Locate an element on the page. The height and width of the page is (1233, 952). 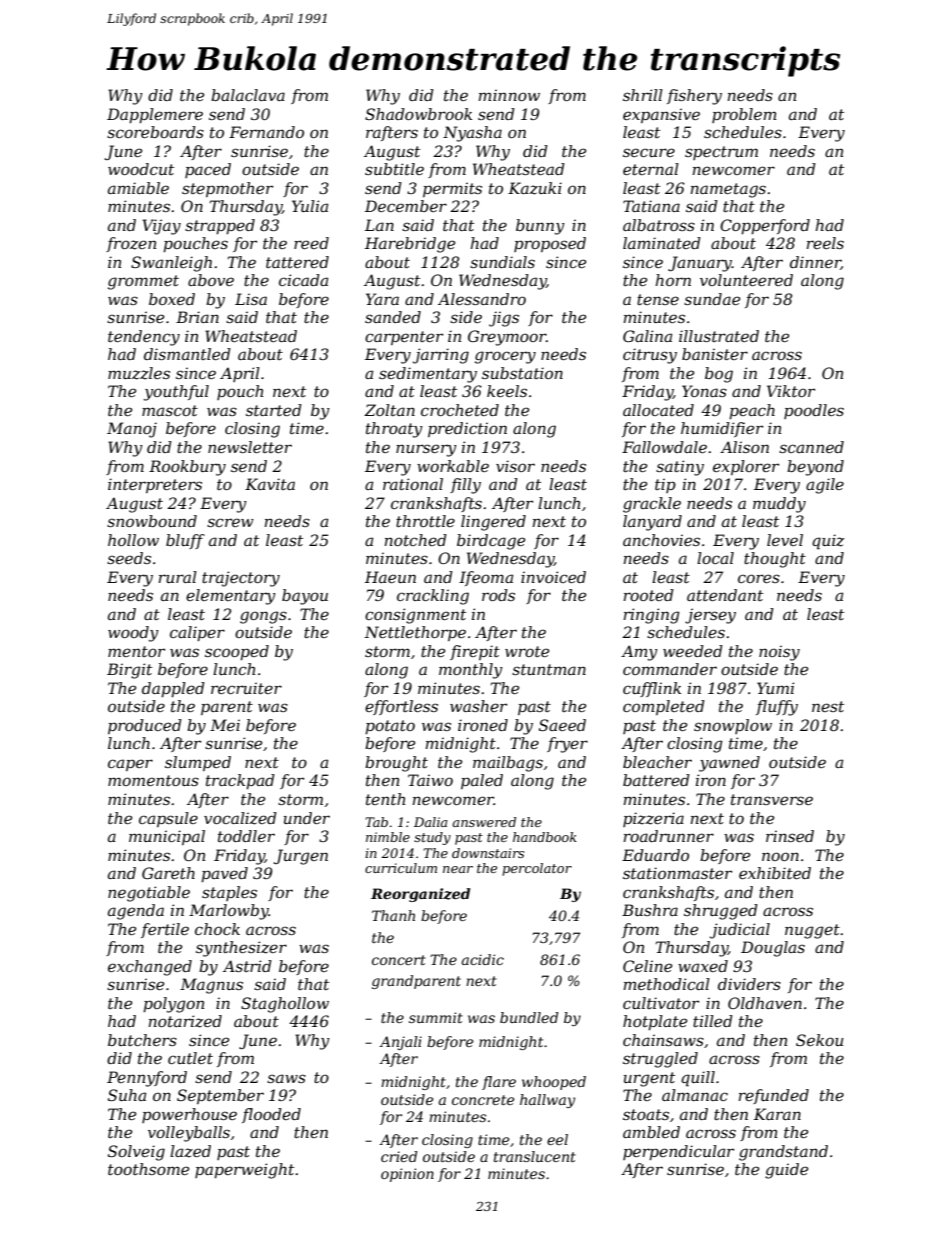
guide is located at coordinates (786, 1171).
